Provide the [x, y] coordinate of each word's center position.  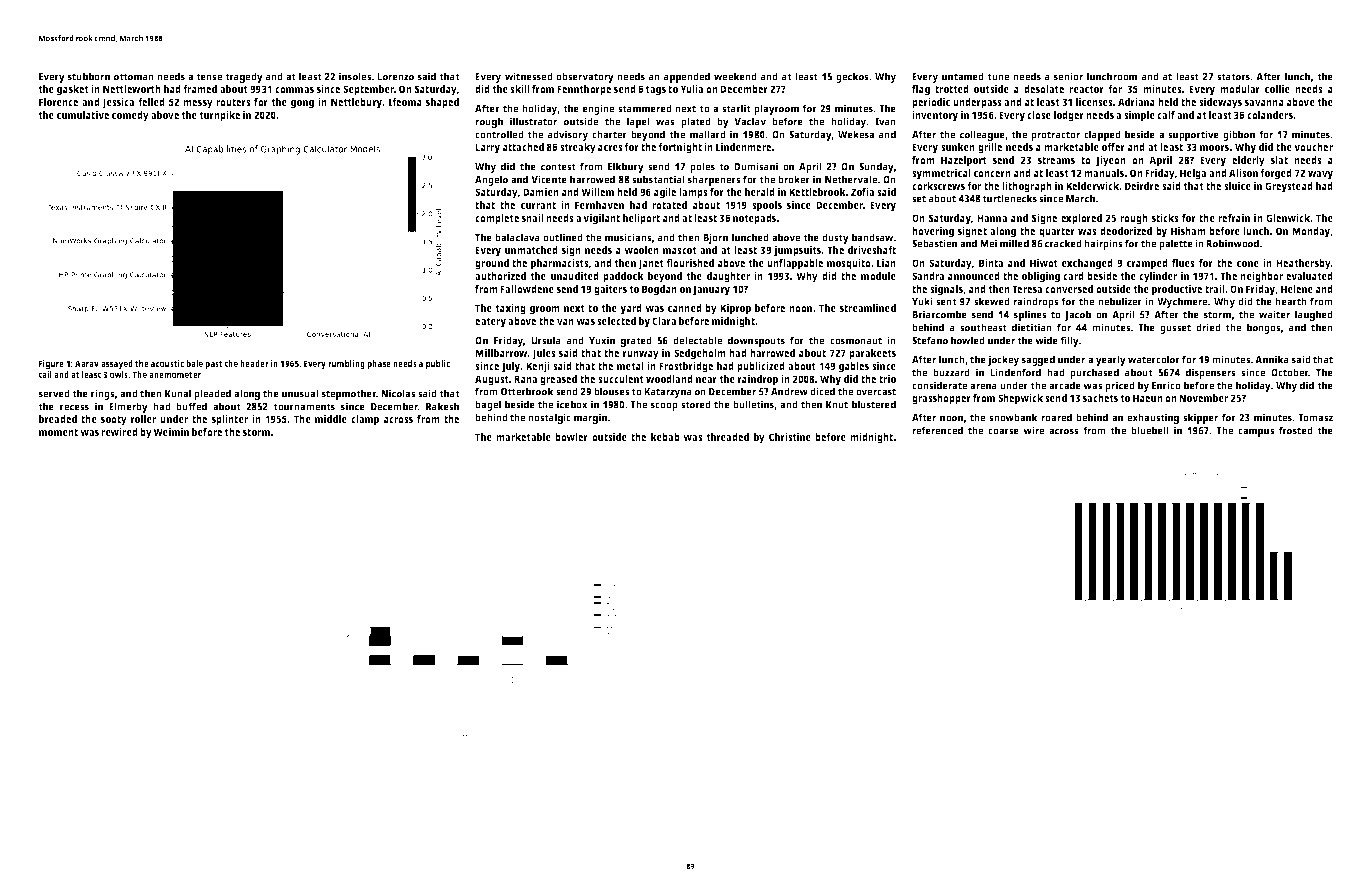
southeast [983, 327]
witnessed [529, 76]
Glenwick [1288, 218]
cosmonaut [856, 341]
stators [1234, 77]
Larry [487, 148]
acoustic [167, 363]
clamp [365, 420]
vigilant [601, 219]
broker [794, 179]
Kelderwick [1092, 186]
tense [209, 77]
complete [497, 219]
